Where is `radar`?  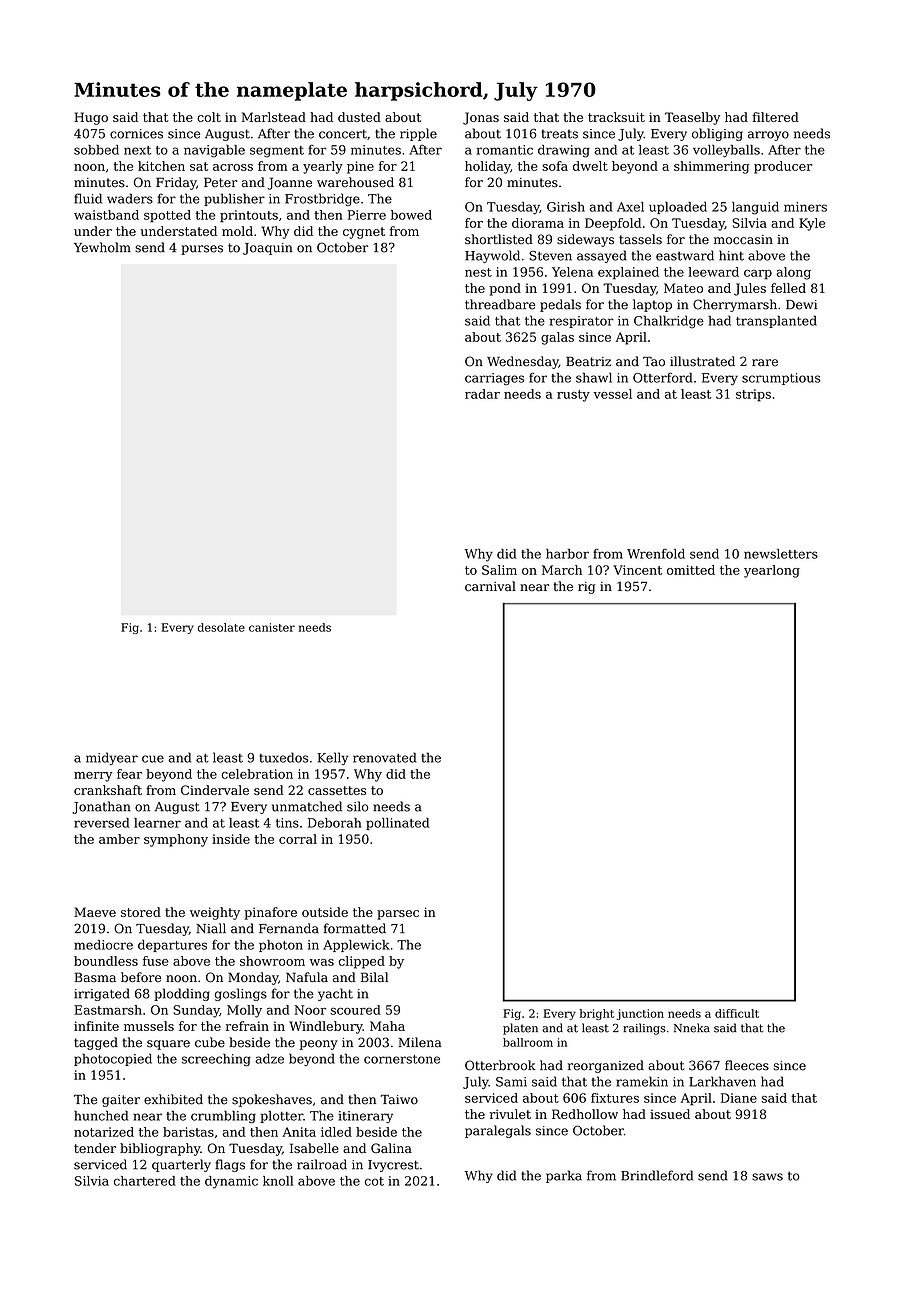 radar is located at coordinates (482, 394).
